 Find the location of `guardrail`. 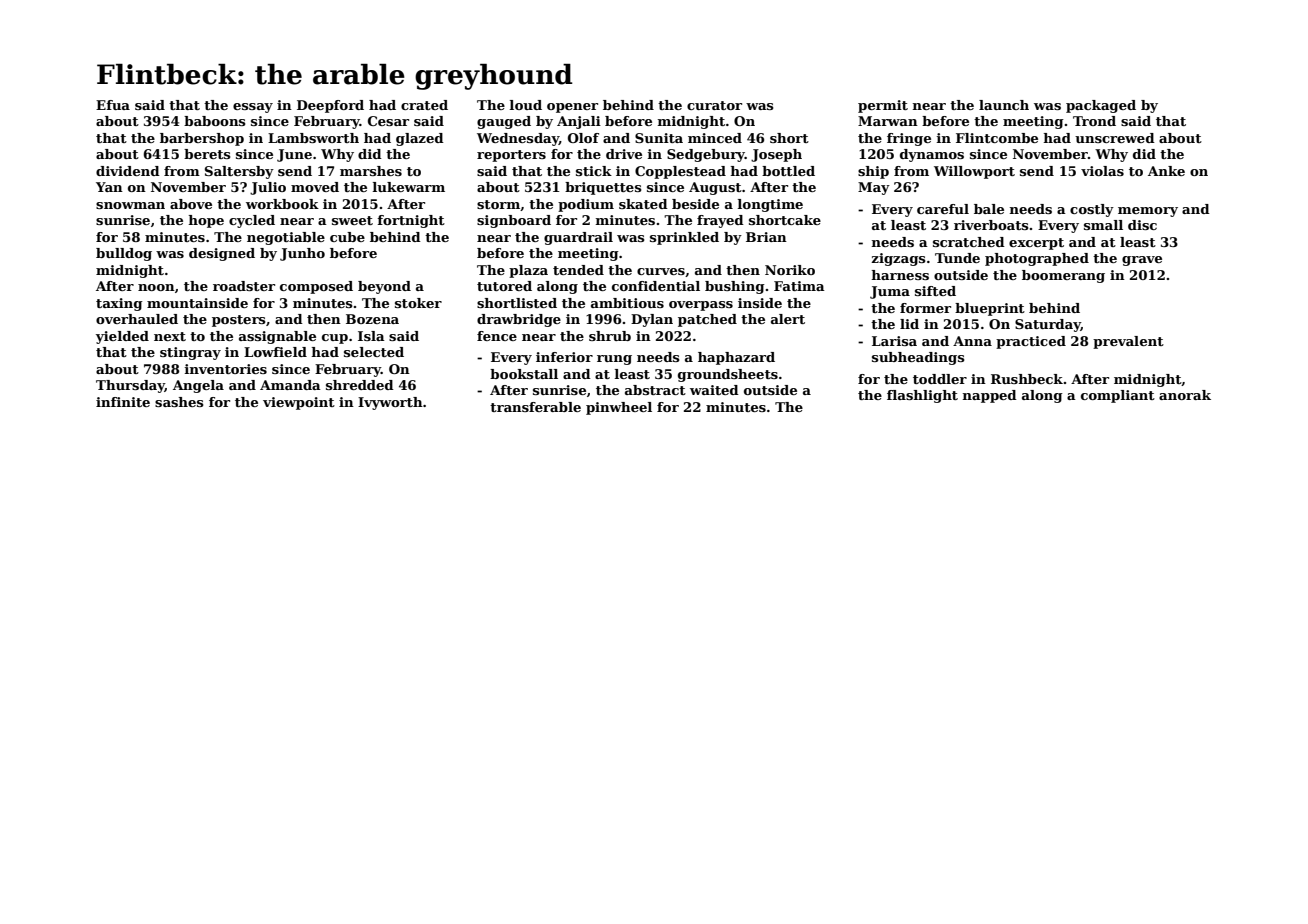

guardrail is located at coordinates (578, 238).
